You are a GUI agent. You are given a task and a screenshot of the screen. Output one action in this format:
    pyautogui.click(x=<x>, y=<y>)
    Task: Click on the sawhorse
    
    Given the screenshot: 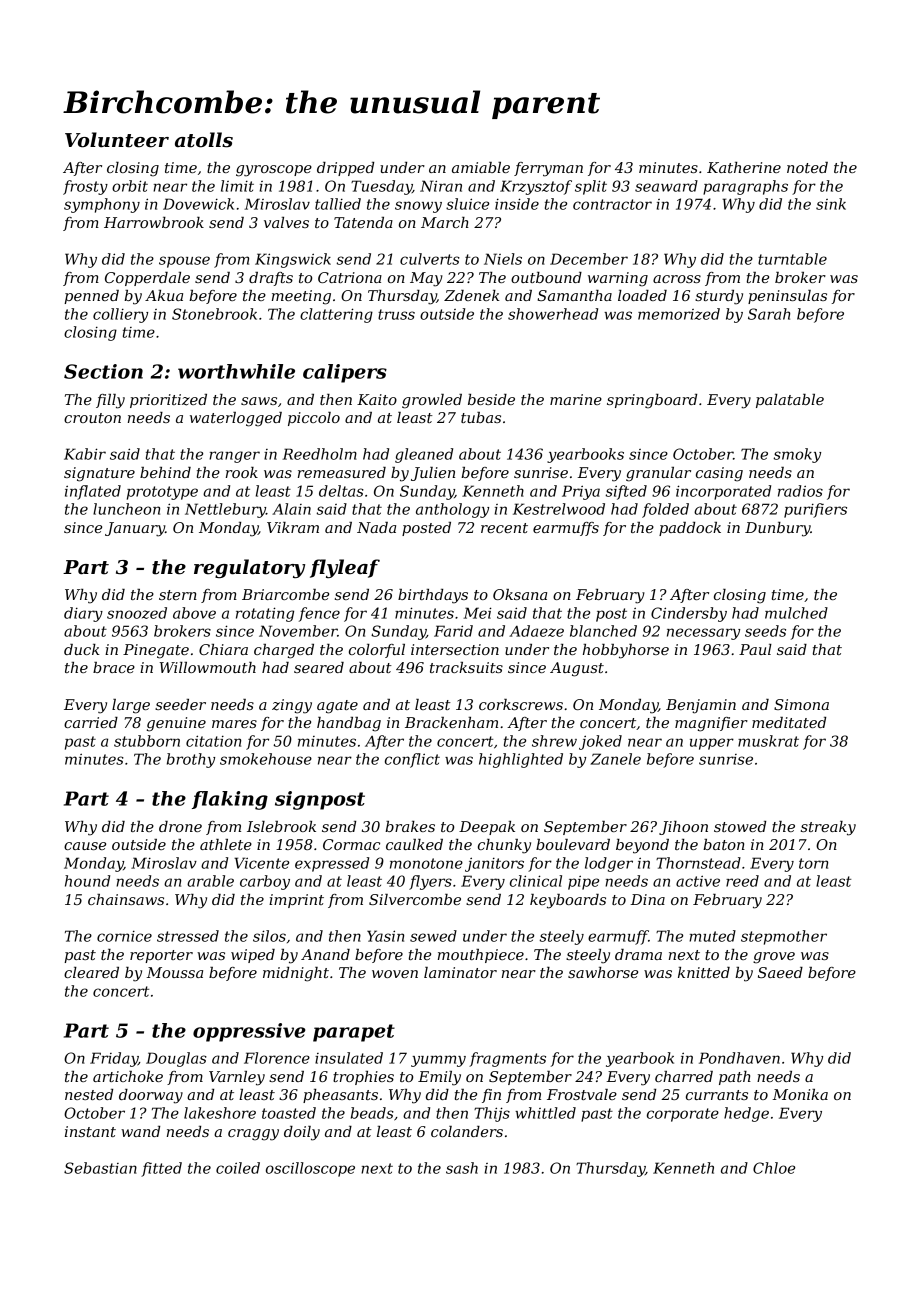 What is the action you would take?
    pyautogui.click(x=603, y=972)
